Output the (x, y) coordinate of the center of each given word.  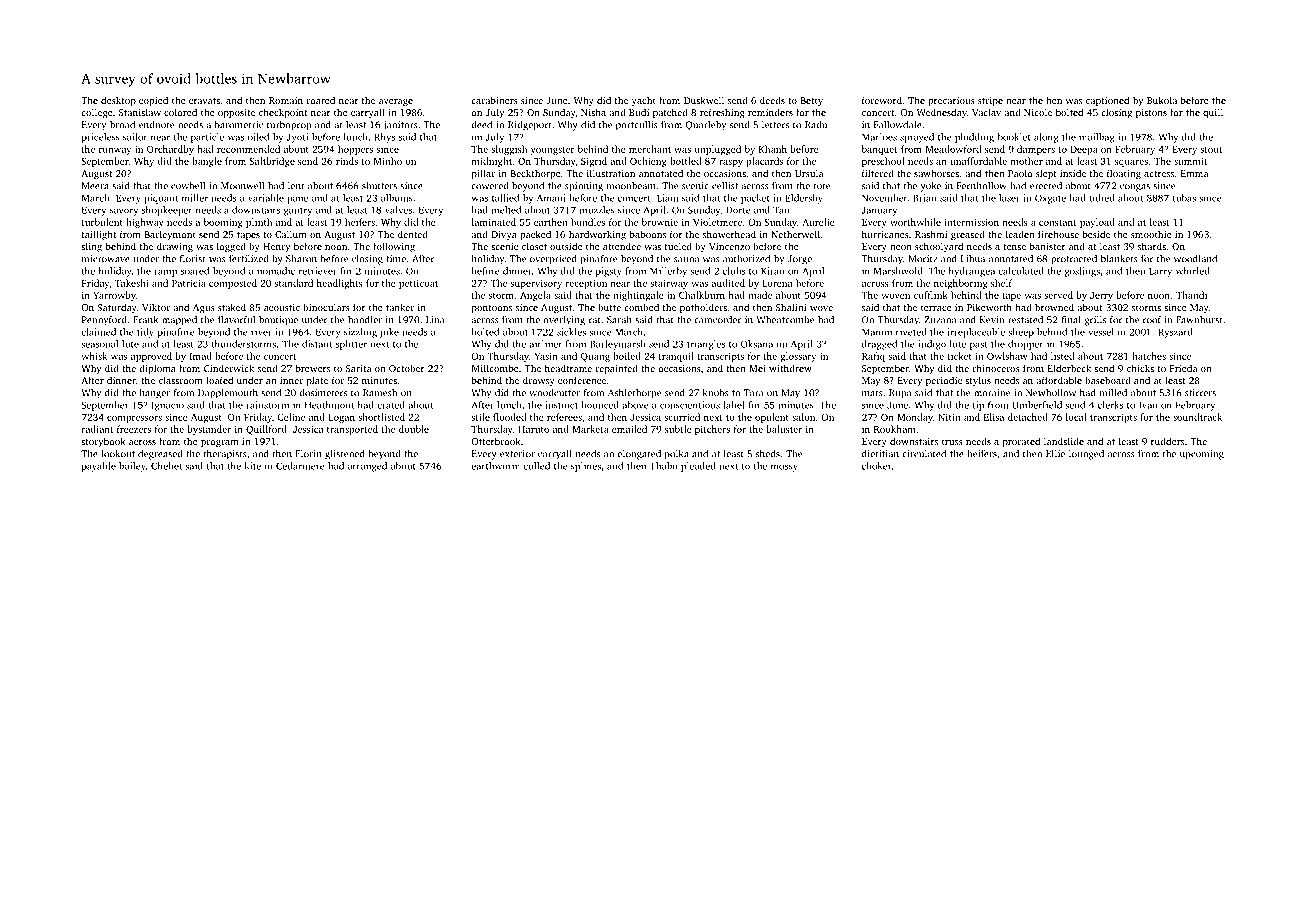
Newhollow (1051, 393)
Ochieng (648, 162)
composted (233, 284)
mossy (784, 468)
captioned (1107, 101)
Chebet (166, 466)
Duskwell (704, 100)
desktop (118, 101)
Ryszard (1175, 333)
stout (1211, 150)
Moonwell (242, 186)
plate (317, 381)
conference (582, 380)
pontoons (492, 309)
